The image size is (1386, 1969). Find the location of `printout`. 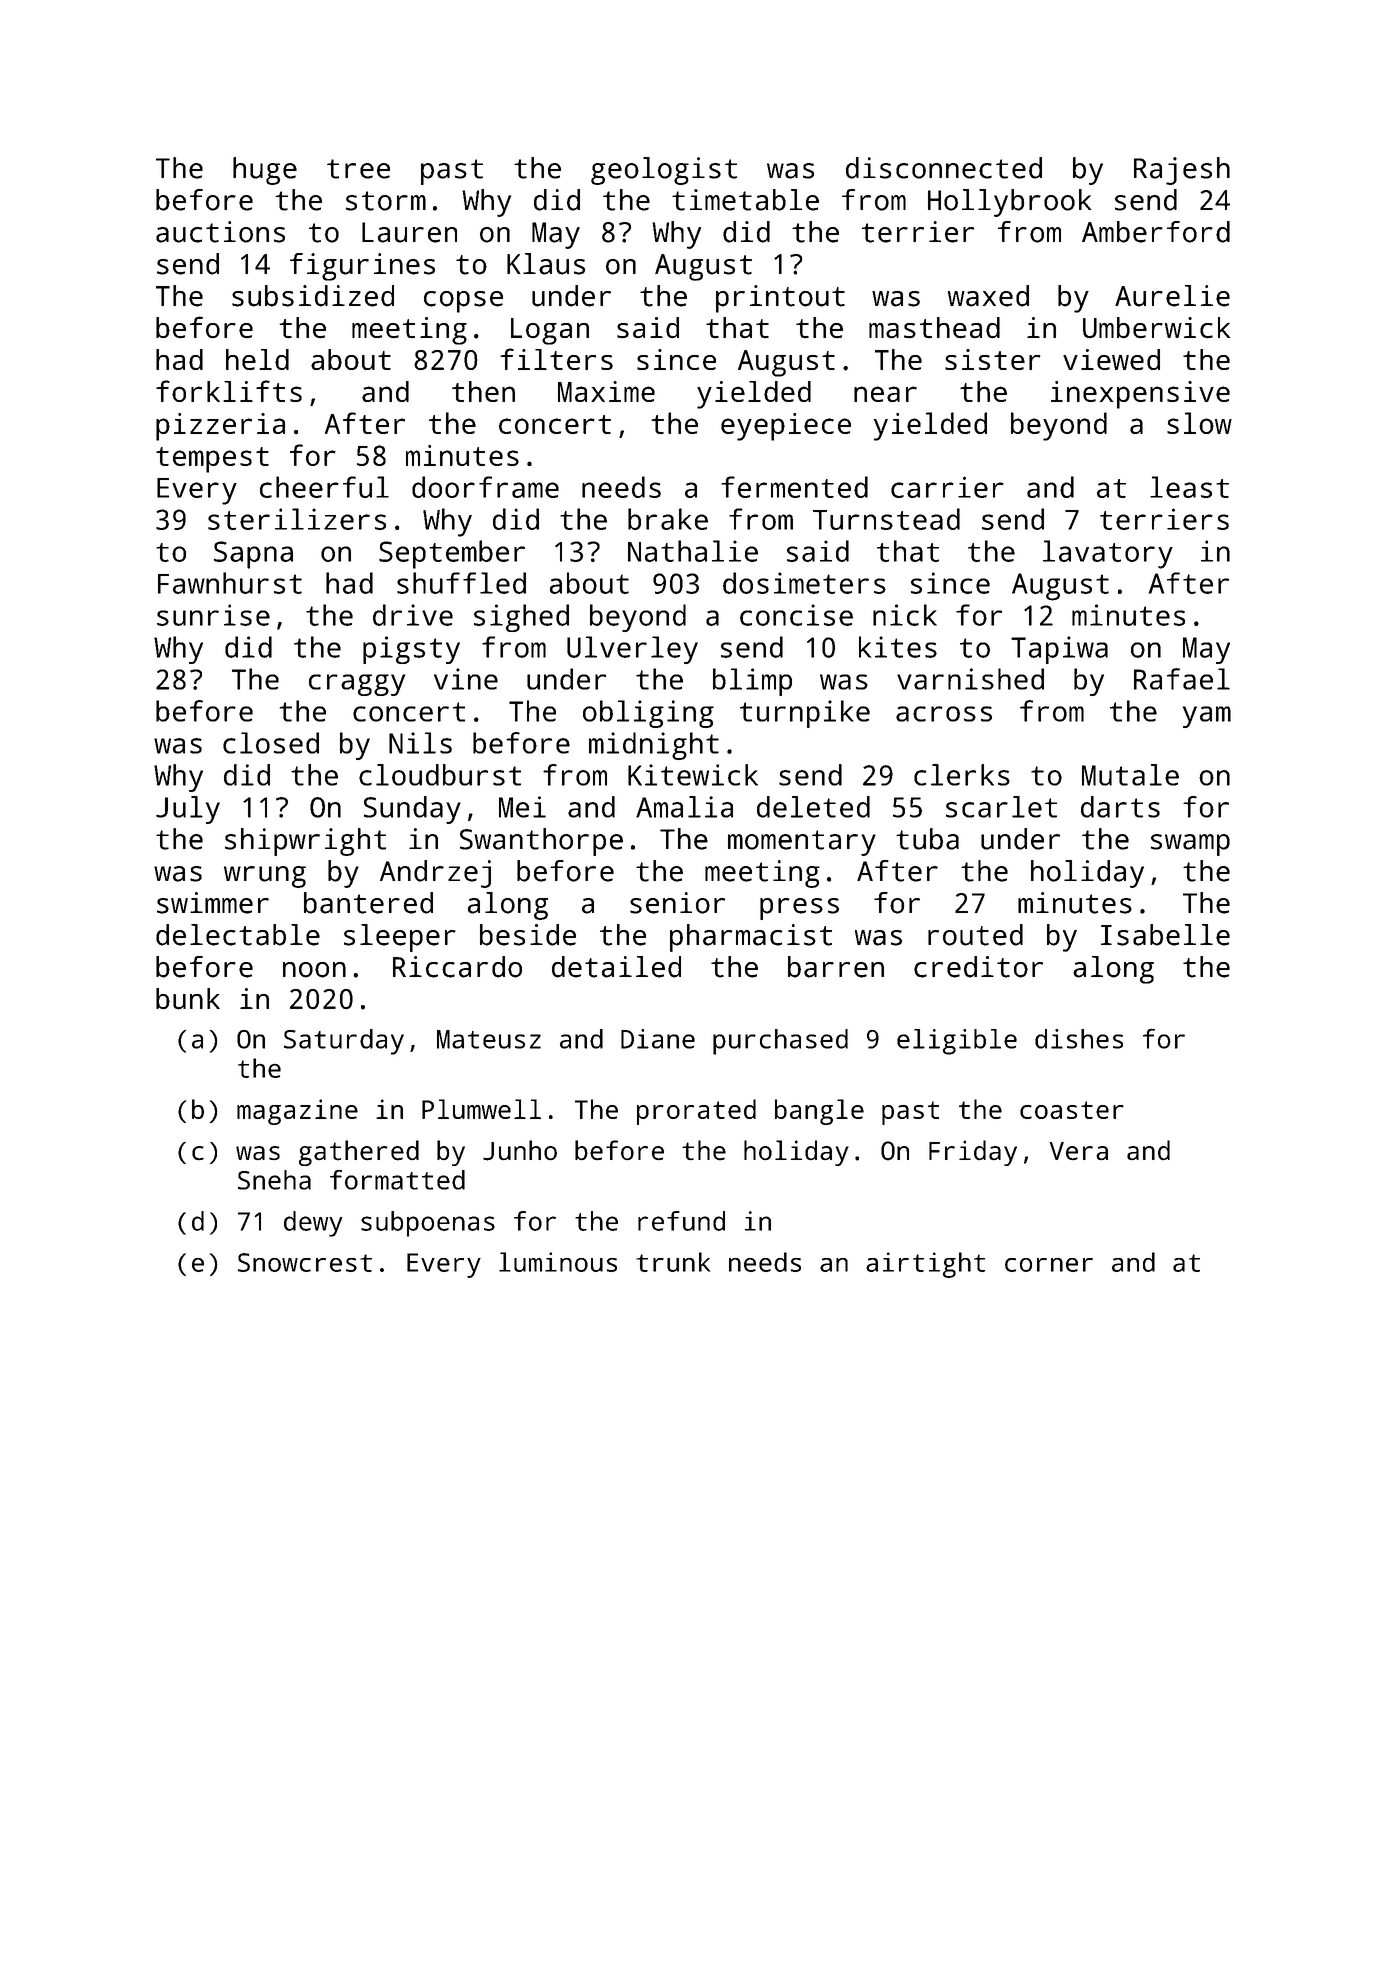

printout is located at coordinates (780, 299).
